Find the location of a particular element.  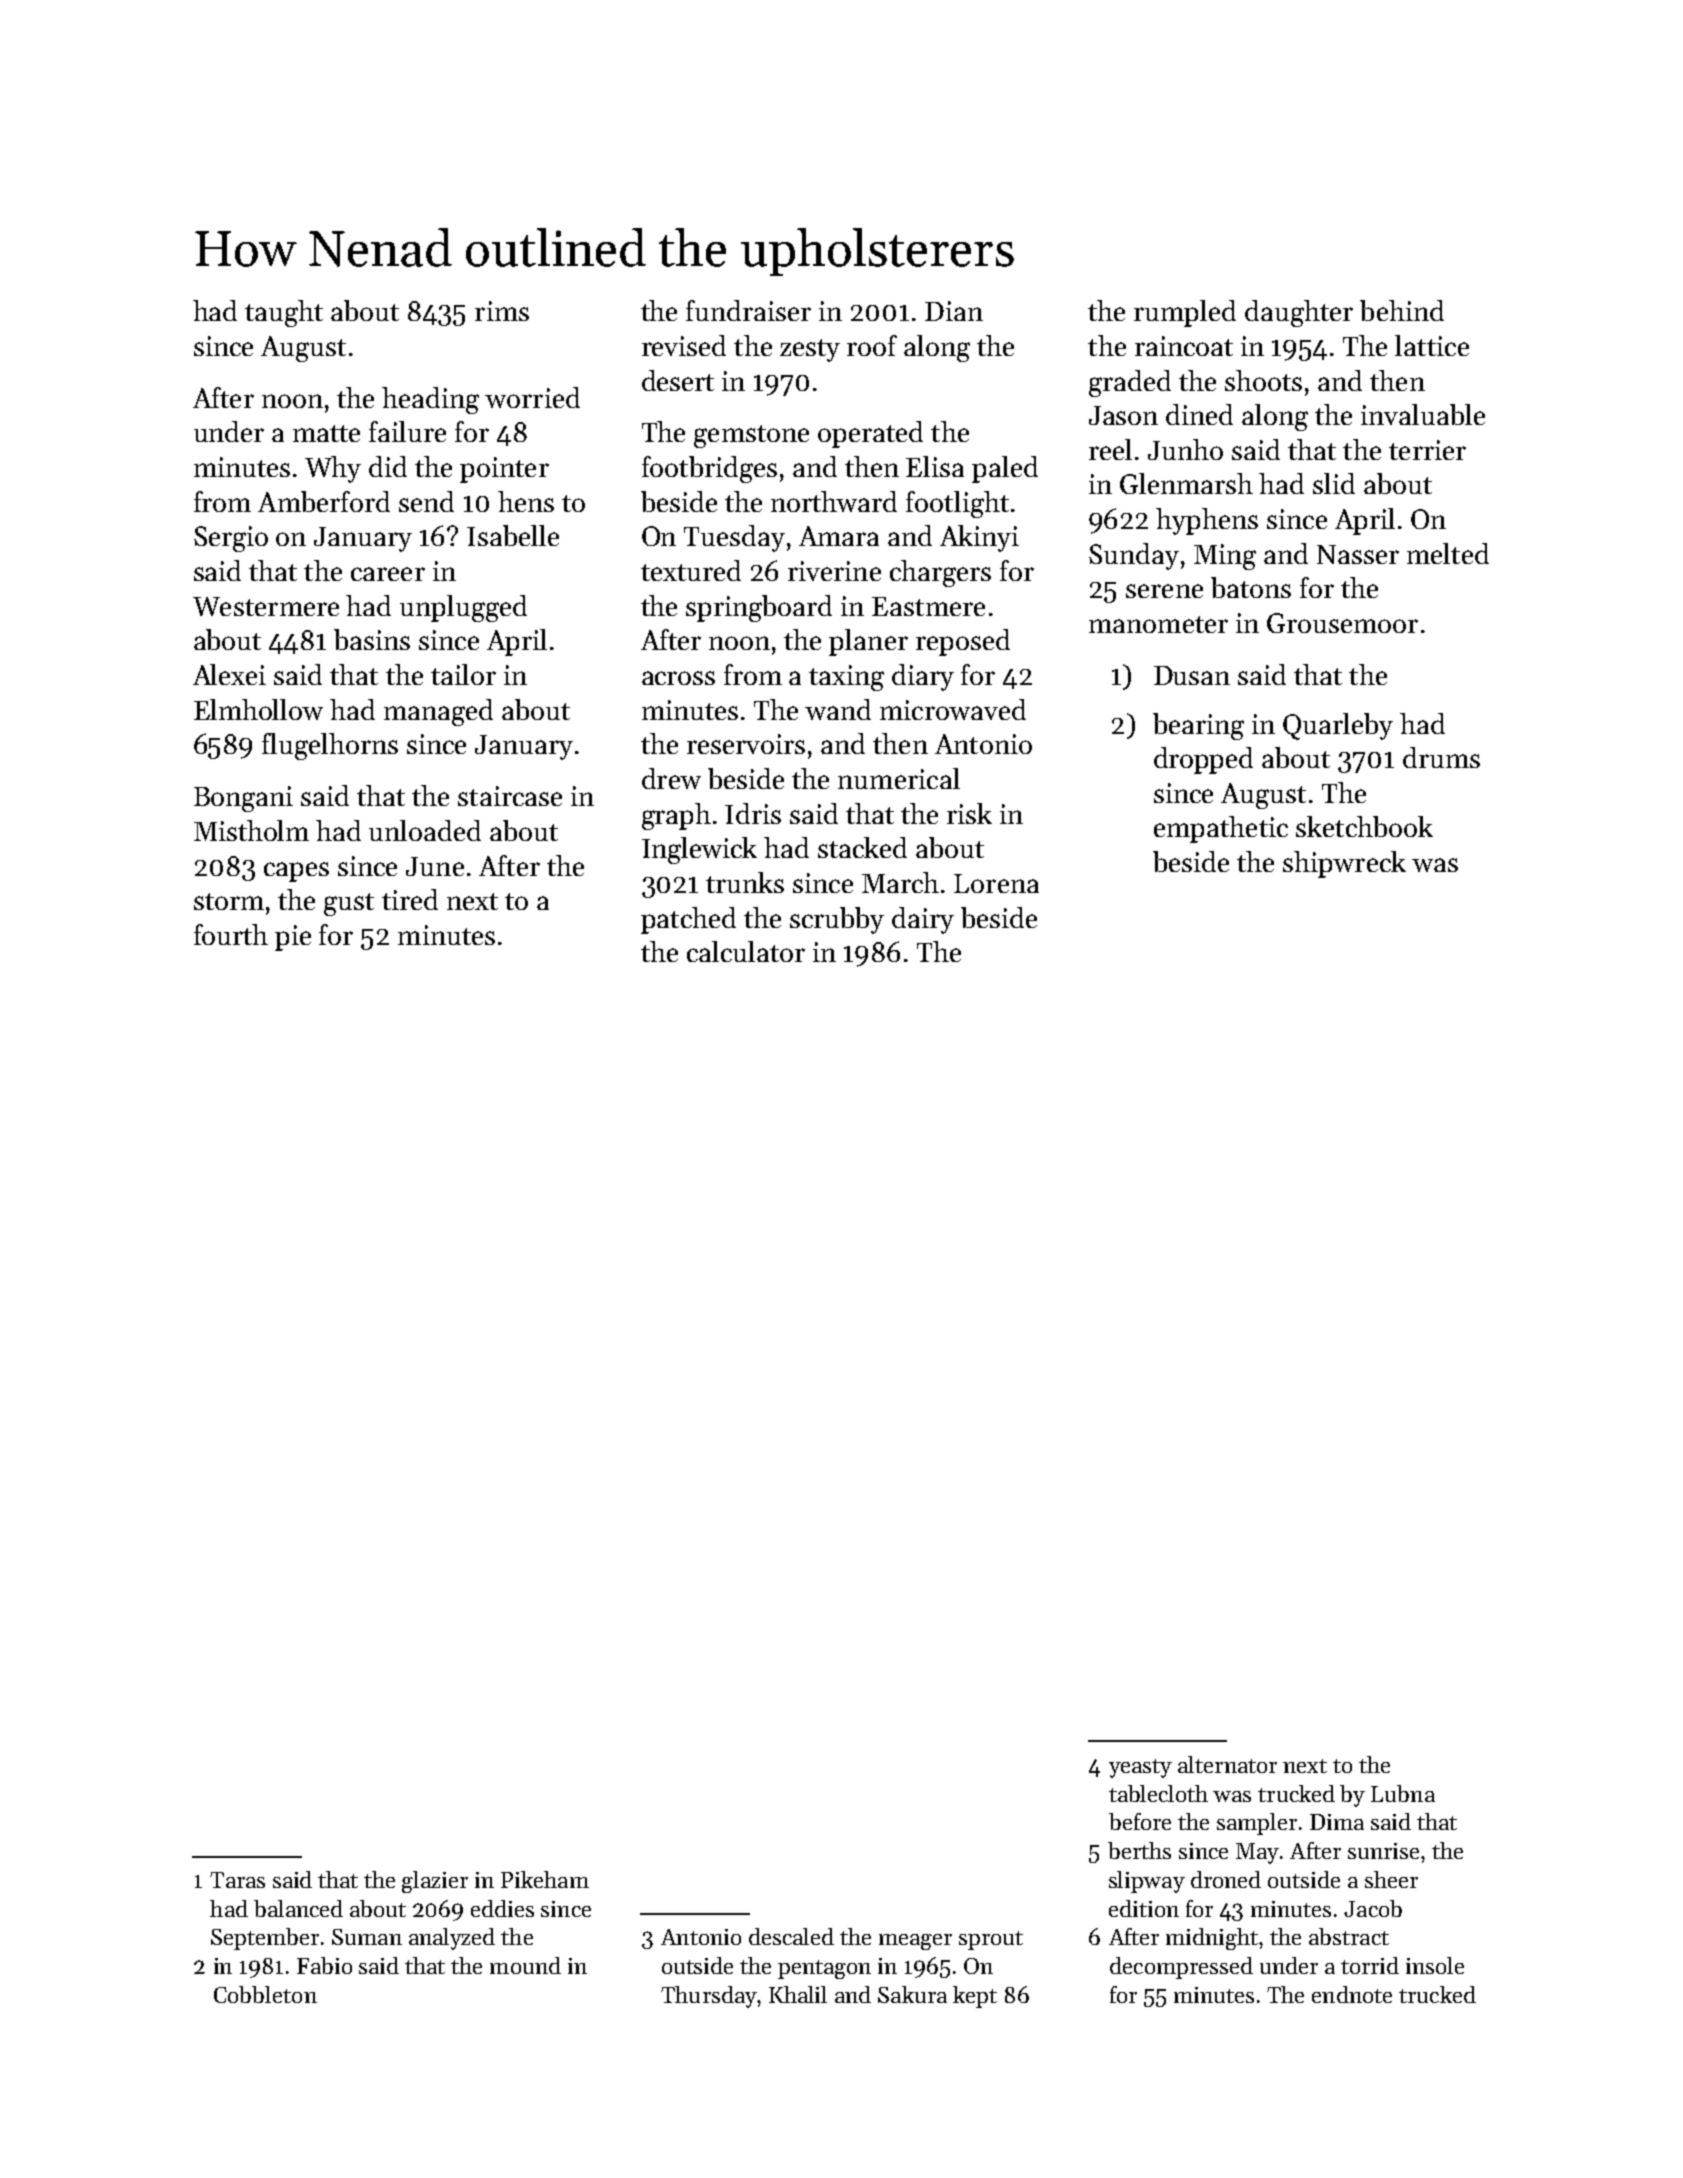

Akinyi is located at coordinates (979, 538).
